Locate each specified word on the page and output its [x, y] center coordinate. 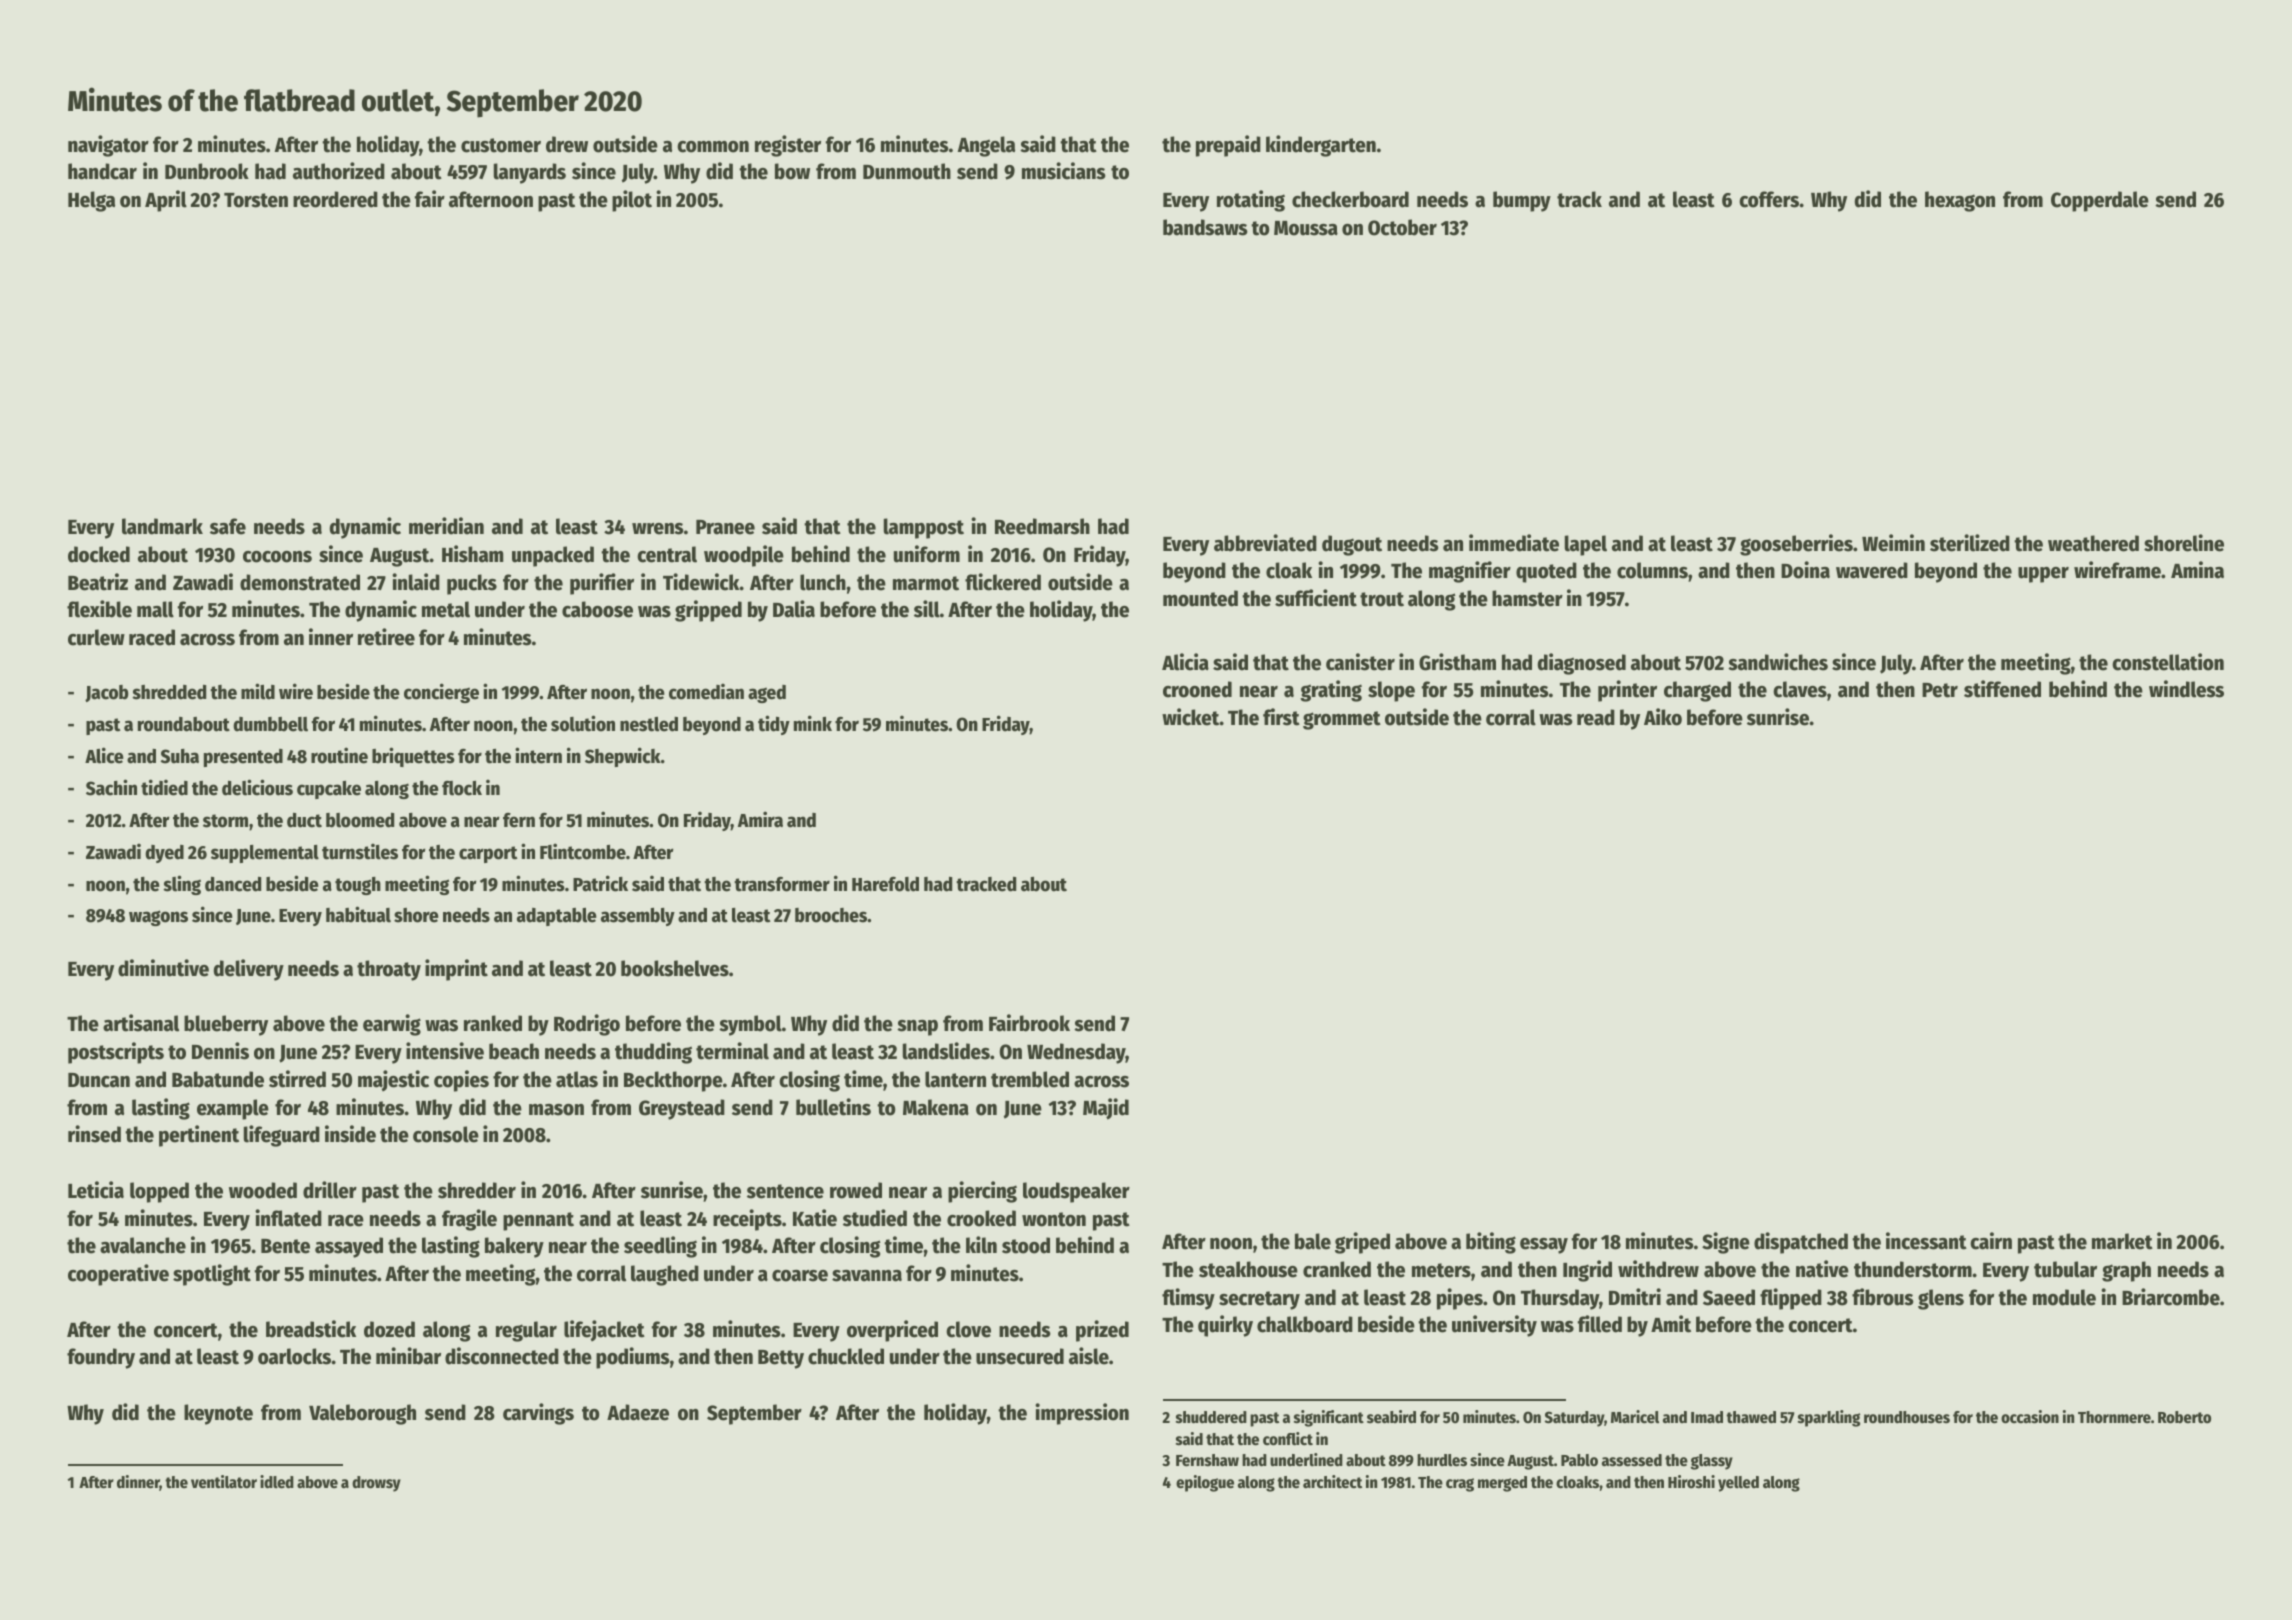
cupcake [329, 790]
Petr [1940, 690]
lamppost [924, 528]
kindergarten [1321, 146]
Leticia [96, 1190]
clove [968, 1329]
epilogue [1205, 1483]
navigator [108, 146]
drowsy [376, 1484]
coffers [1769, 199]
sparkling [1829, 1418]
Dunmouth [907, 171]
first [1281, 717]
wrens [658, 529]
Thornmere [2114, 1417]
